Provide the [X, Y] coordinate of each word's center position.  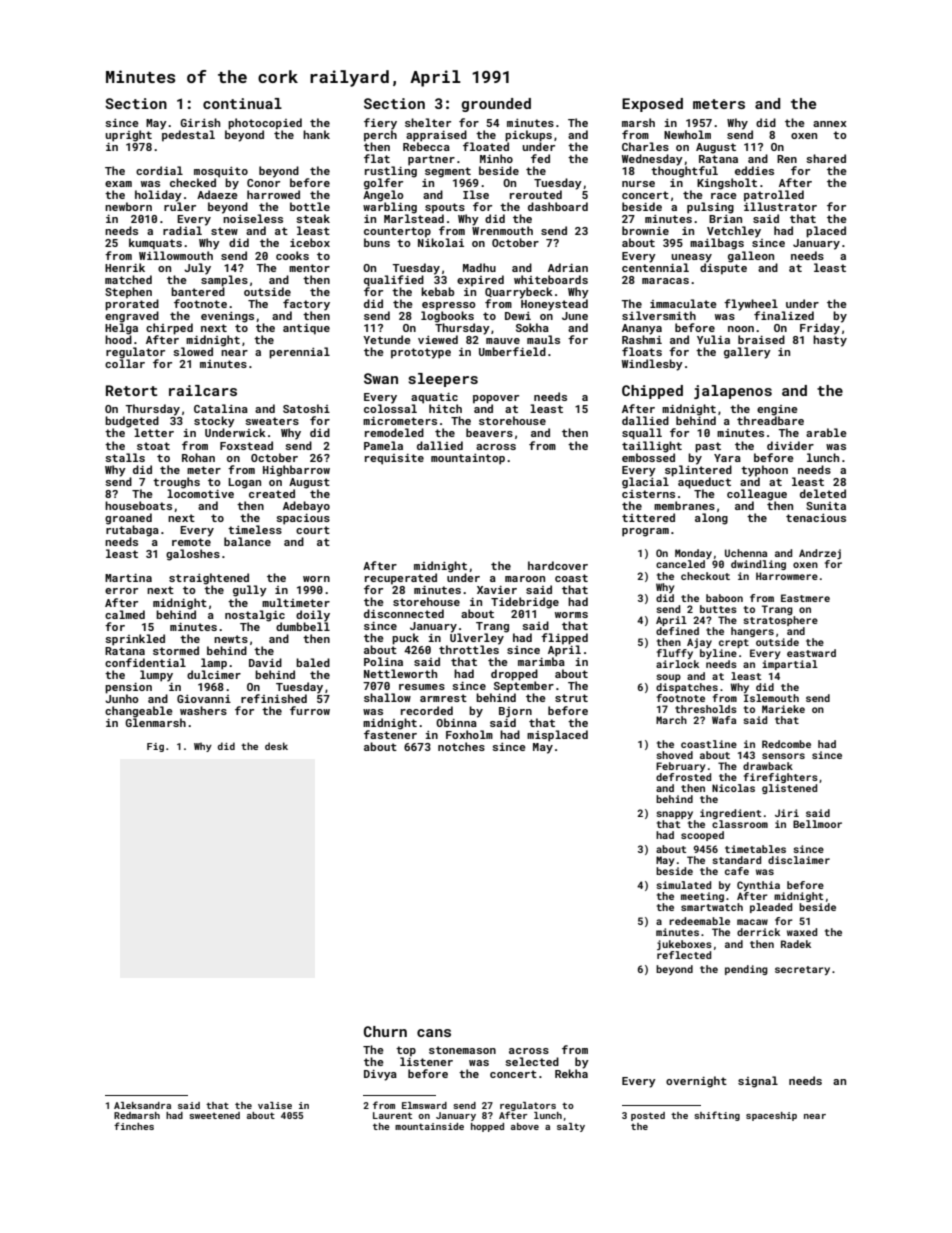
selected [532, 1061]
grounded [496, 105]
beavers [489, 432]
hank [316, 134]
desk [276, 746]
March [671, 720]
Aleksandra [142, 1105]
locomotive [200, 493]
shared [826, 158]
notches [461, 746]
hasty [830, 341]
